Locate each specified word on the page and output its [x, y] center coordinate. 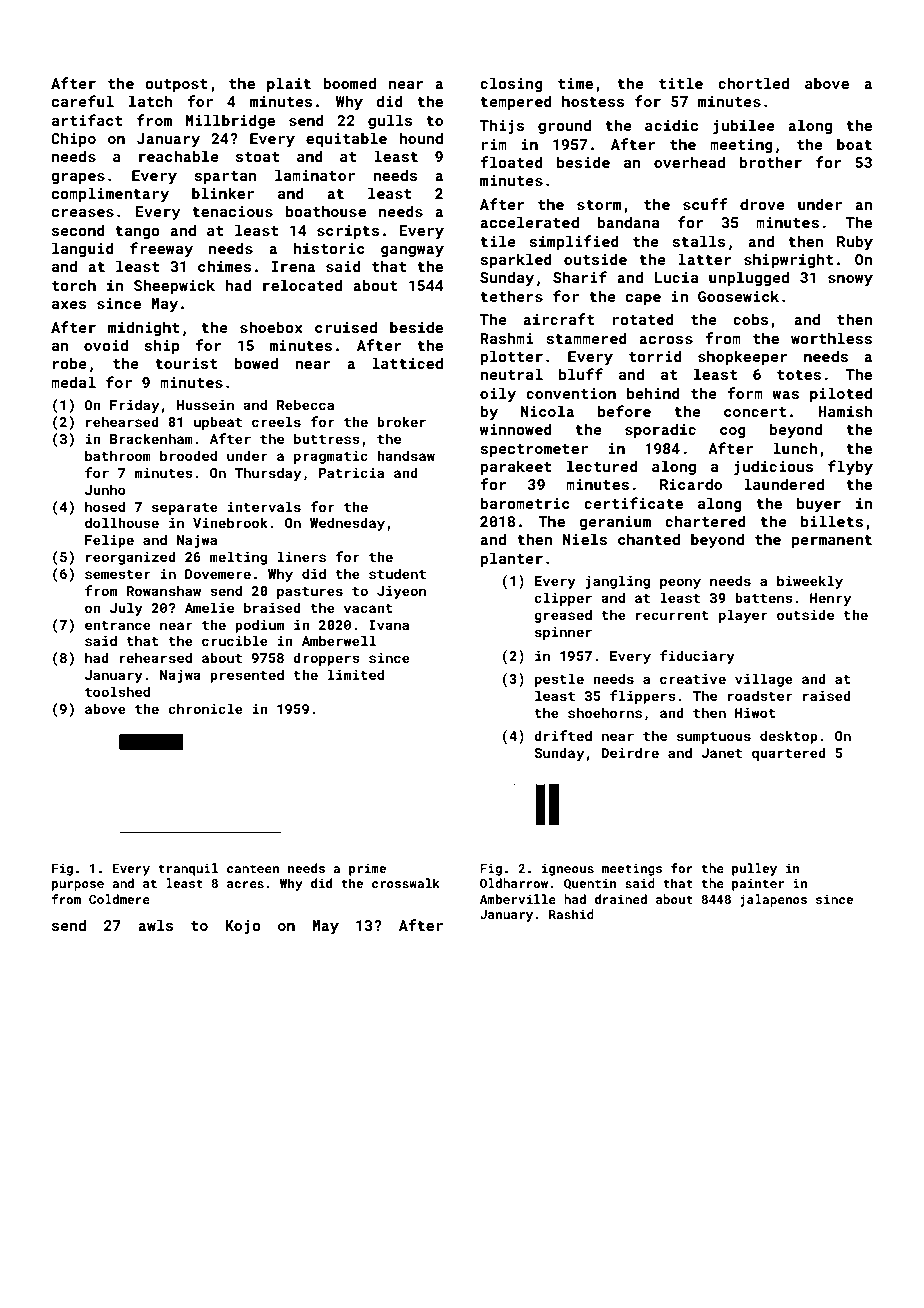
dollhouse [122, 522]
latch [151, 101]
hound [421, 138]
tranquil [188, 869]
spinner [563, 633]
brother [770, 162]
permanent [832, 541]
